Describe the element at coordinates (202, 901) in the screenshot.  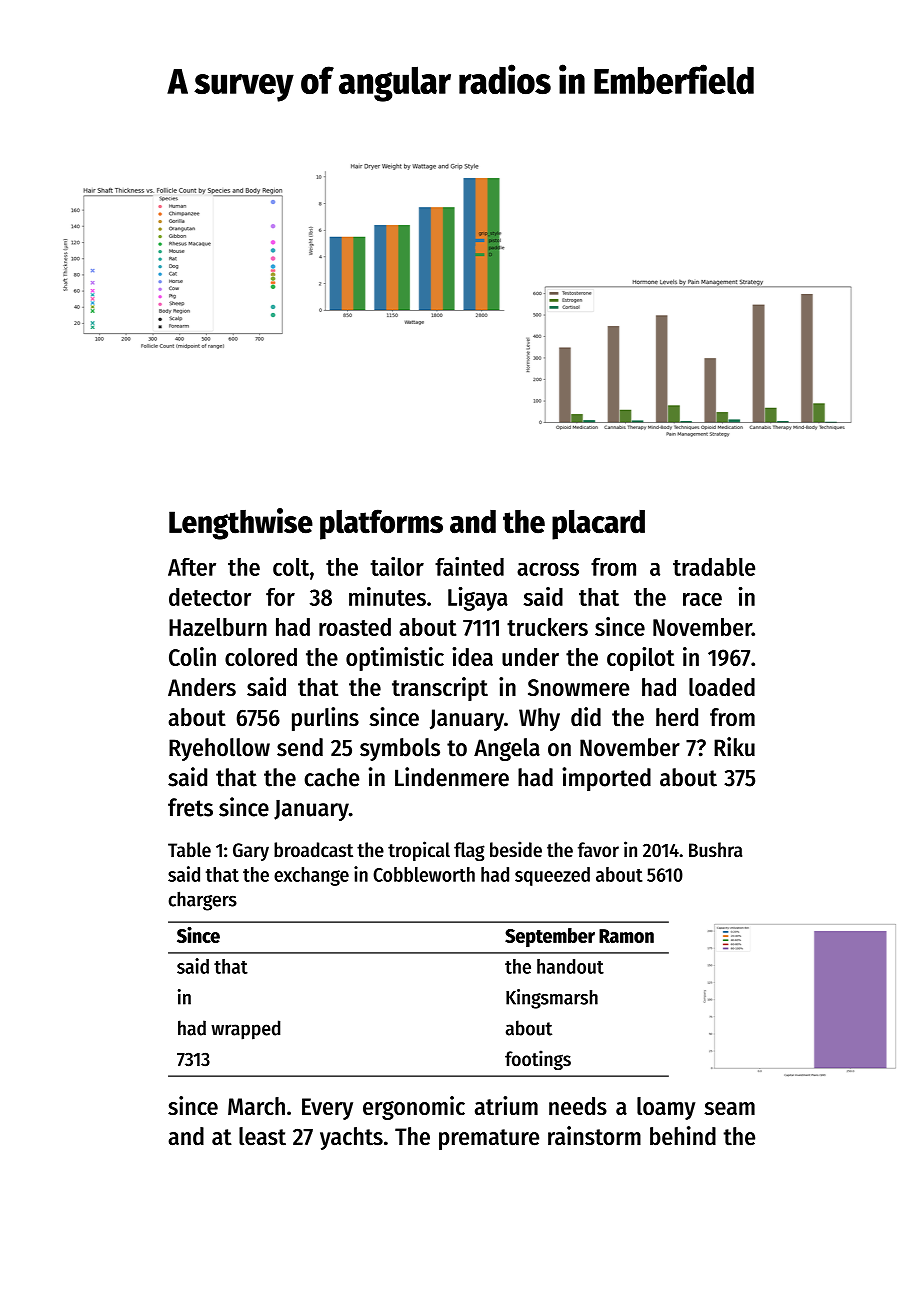
I see `chargers` at that location.
